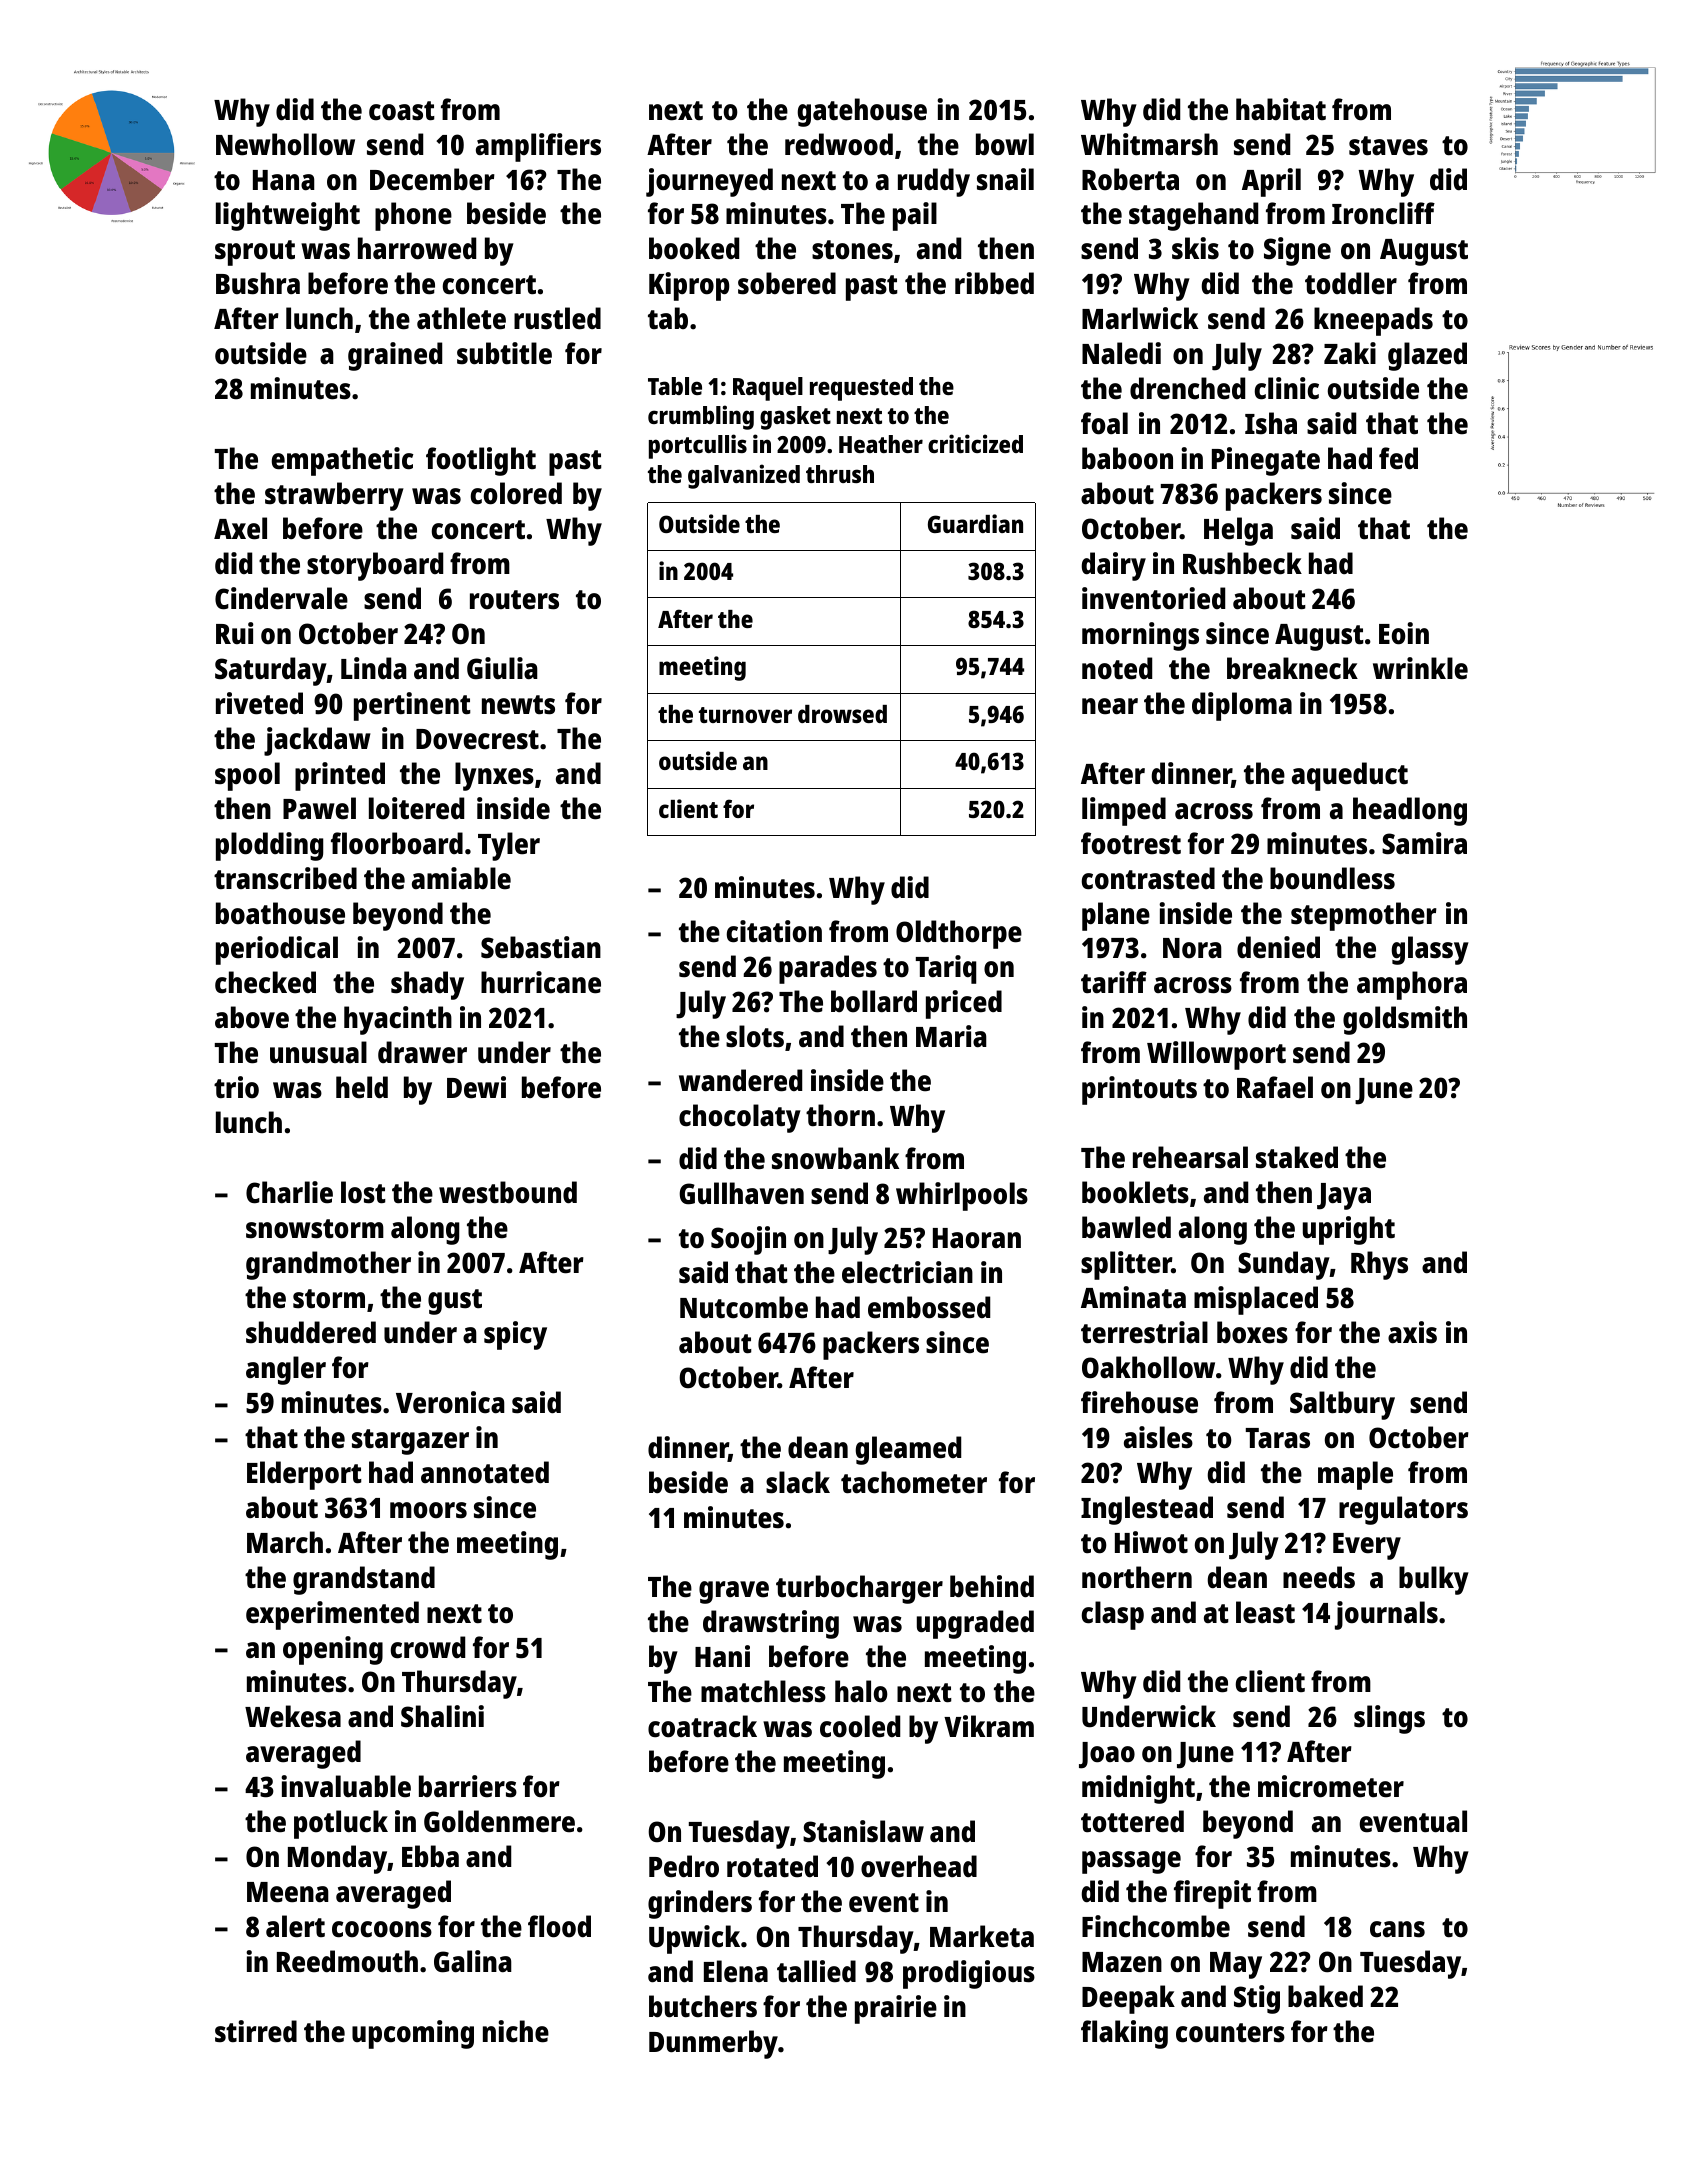 This document has width=1683, height=2178. I want to click on athlete, so click(461, 318).
